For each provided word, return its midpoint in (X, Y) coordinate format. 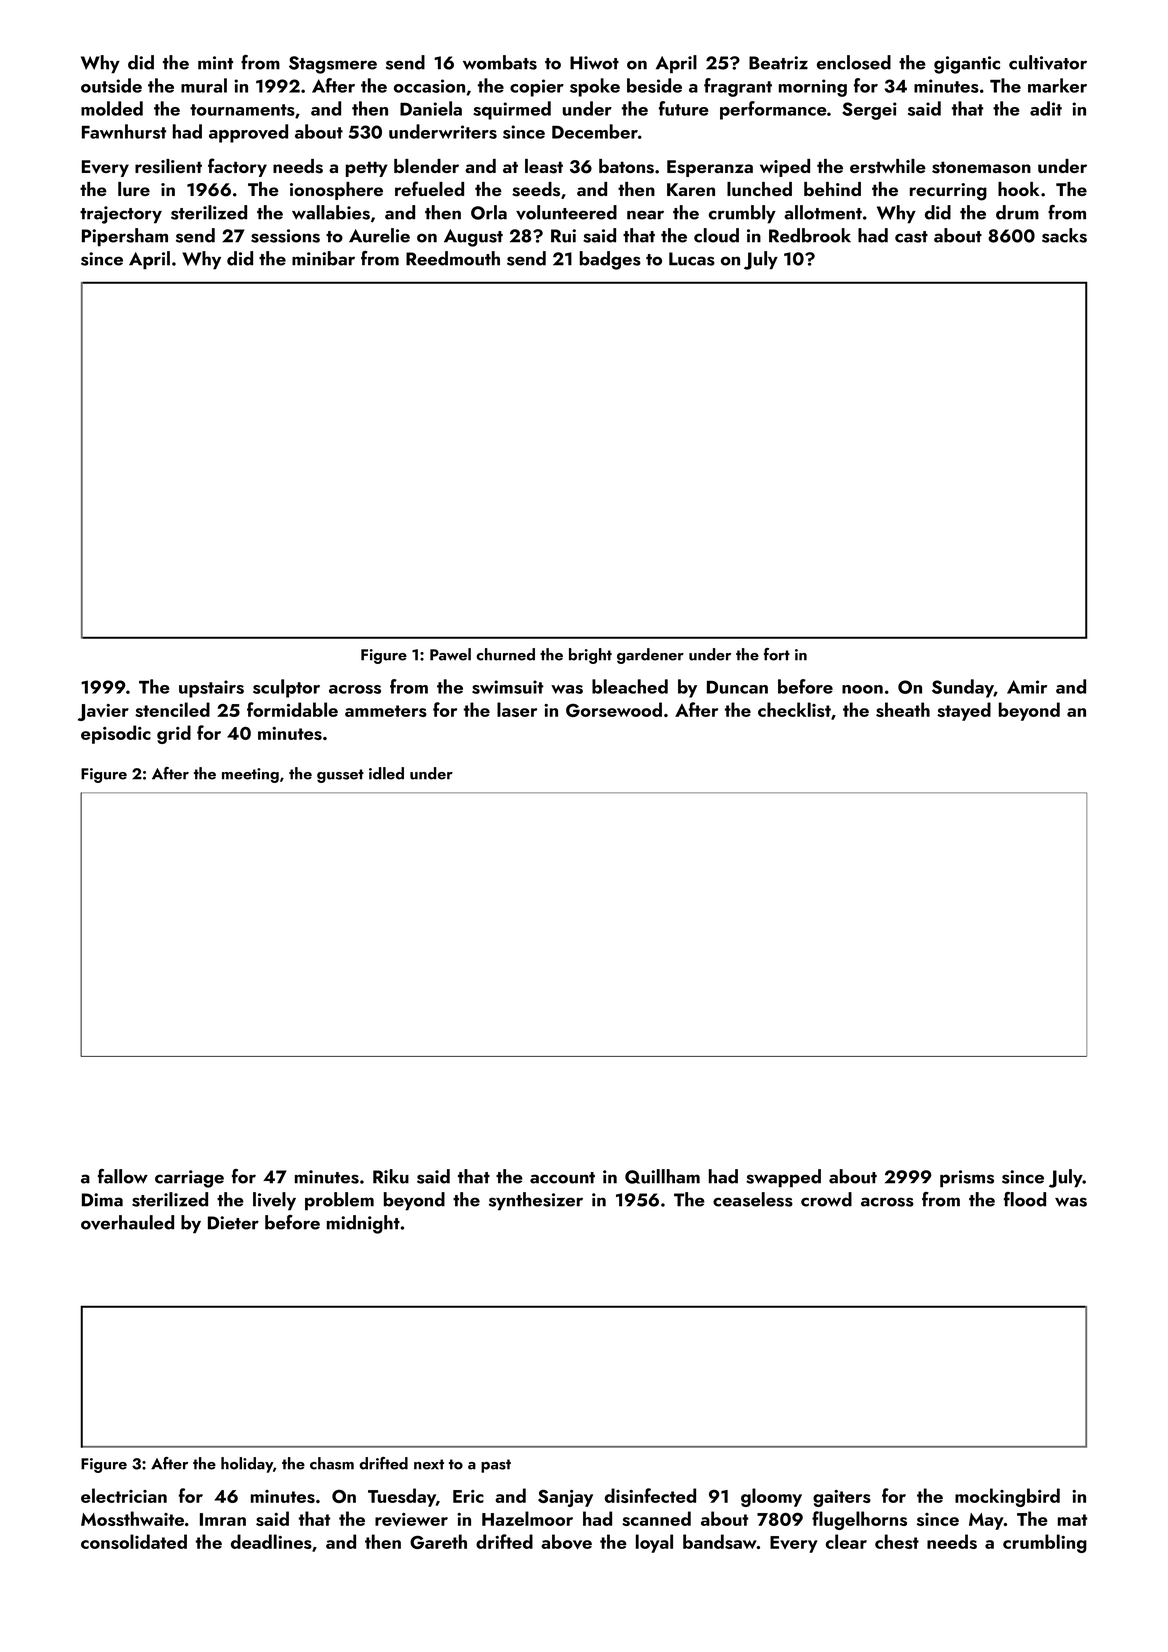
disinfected (650, 1495)
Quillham (662, 1176)
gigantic (967, 65)
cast (911, 237)
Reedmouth (453, 258)
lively (274, 1201)
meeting (250, 775)
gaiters (842, 1498)
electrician (124, 1495)
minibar (323, 258)
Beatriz (778, 63)
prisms (967, 1179)
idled (386, 773)
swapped (783, 1178)
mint (215, 63)
